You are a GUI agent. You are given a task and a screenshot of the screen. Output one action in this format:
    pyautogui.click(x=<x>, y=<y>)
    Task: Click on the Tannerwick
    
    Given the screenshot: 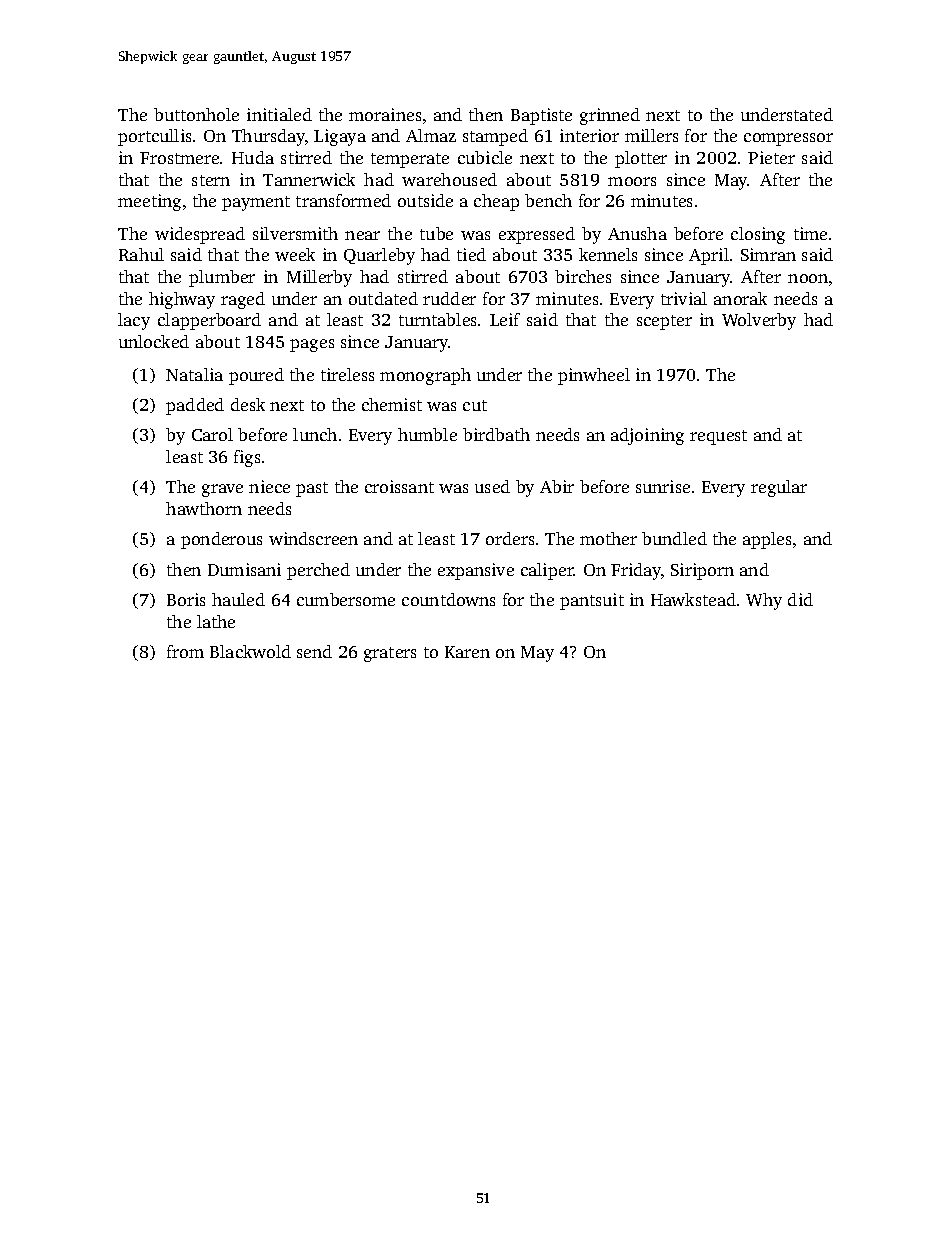 What is the action you would take?
    pyautogui.click(x=309, y=179)
